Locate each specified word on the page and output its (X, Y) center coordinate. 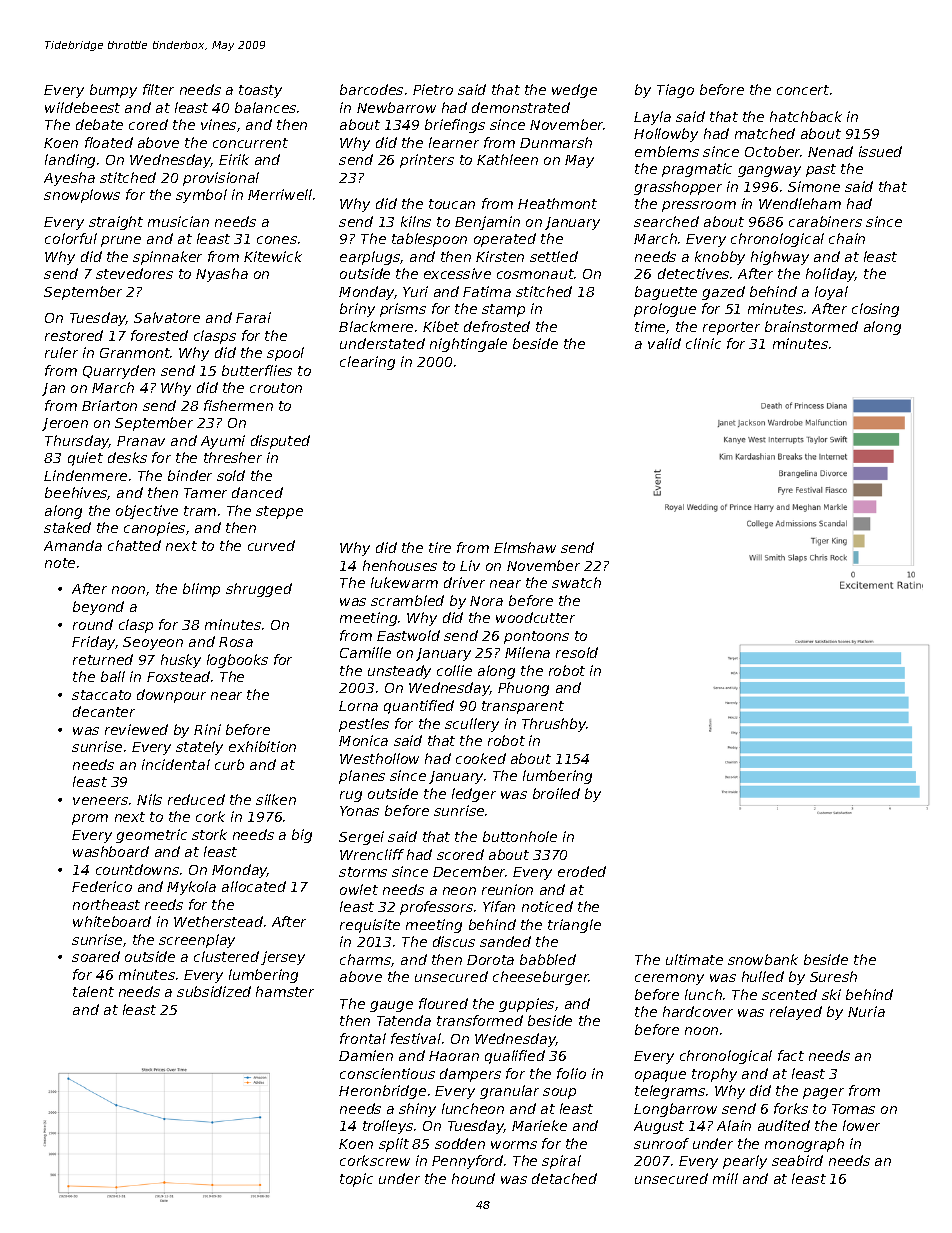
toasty (260, 91)
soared (96, 956)
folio (571, 1073)
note (60, 563)
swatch (576, 582)
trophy (714, 1075)
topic (356, 1180)
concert (803, 90)
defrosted (497, 326)
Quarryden (119, 372)
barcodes (371, 89)
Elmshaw (525, 547)
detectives (693, 273)
